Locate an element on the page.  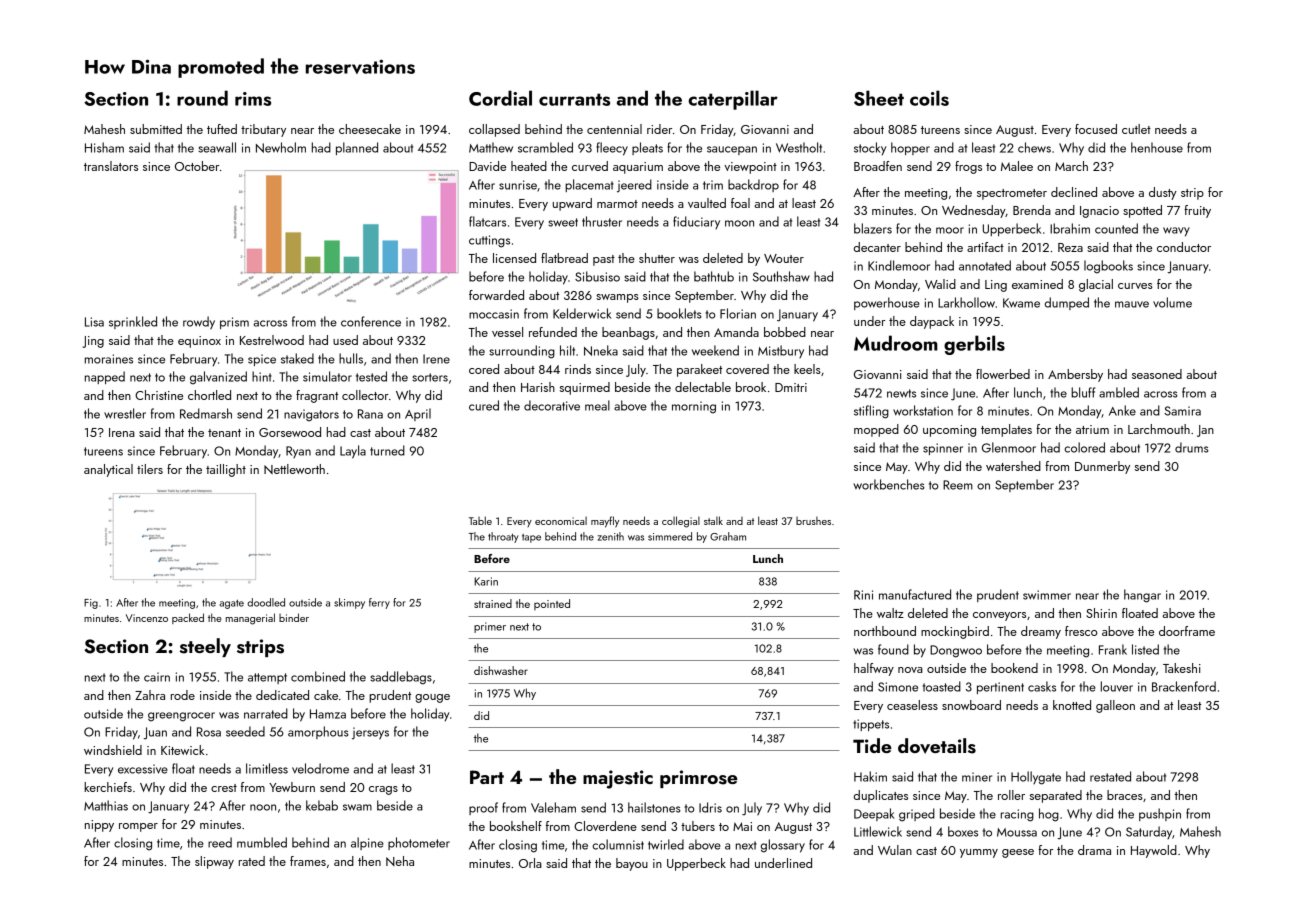
Rini is located at coordinates (863, 595).
